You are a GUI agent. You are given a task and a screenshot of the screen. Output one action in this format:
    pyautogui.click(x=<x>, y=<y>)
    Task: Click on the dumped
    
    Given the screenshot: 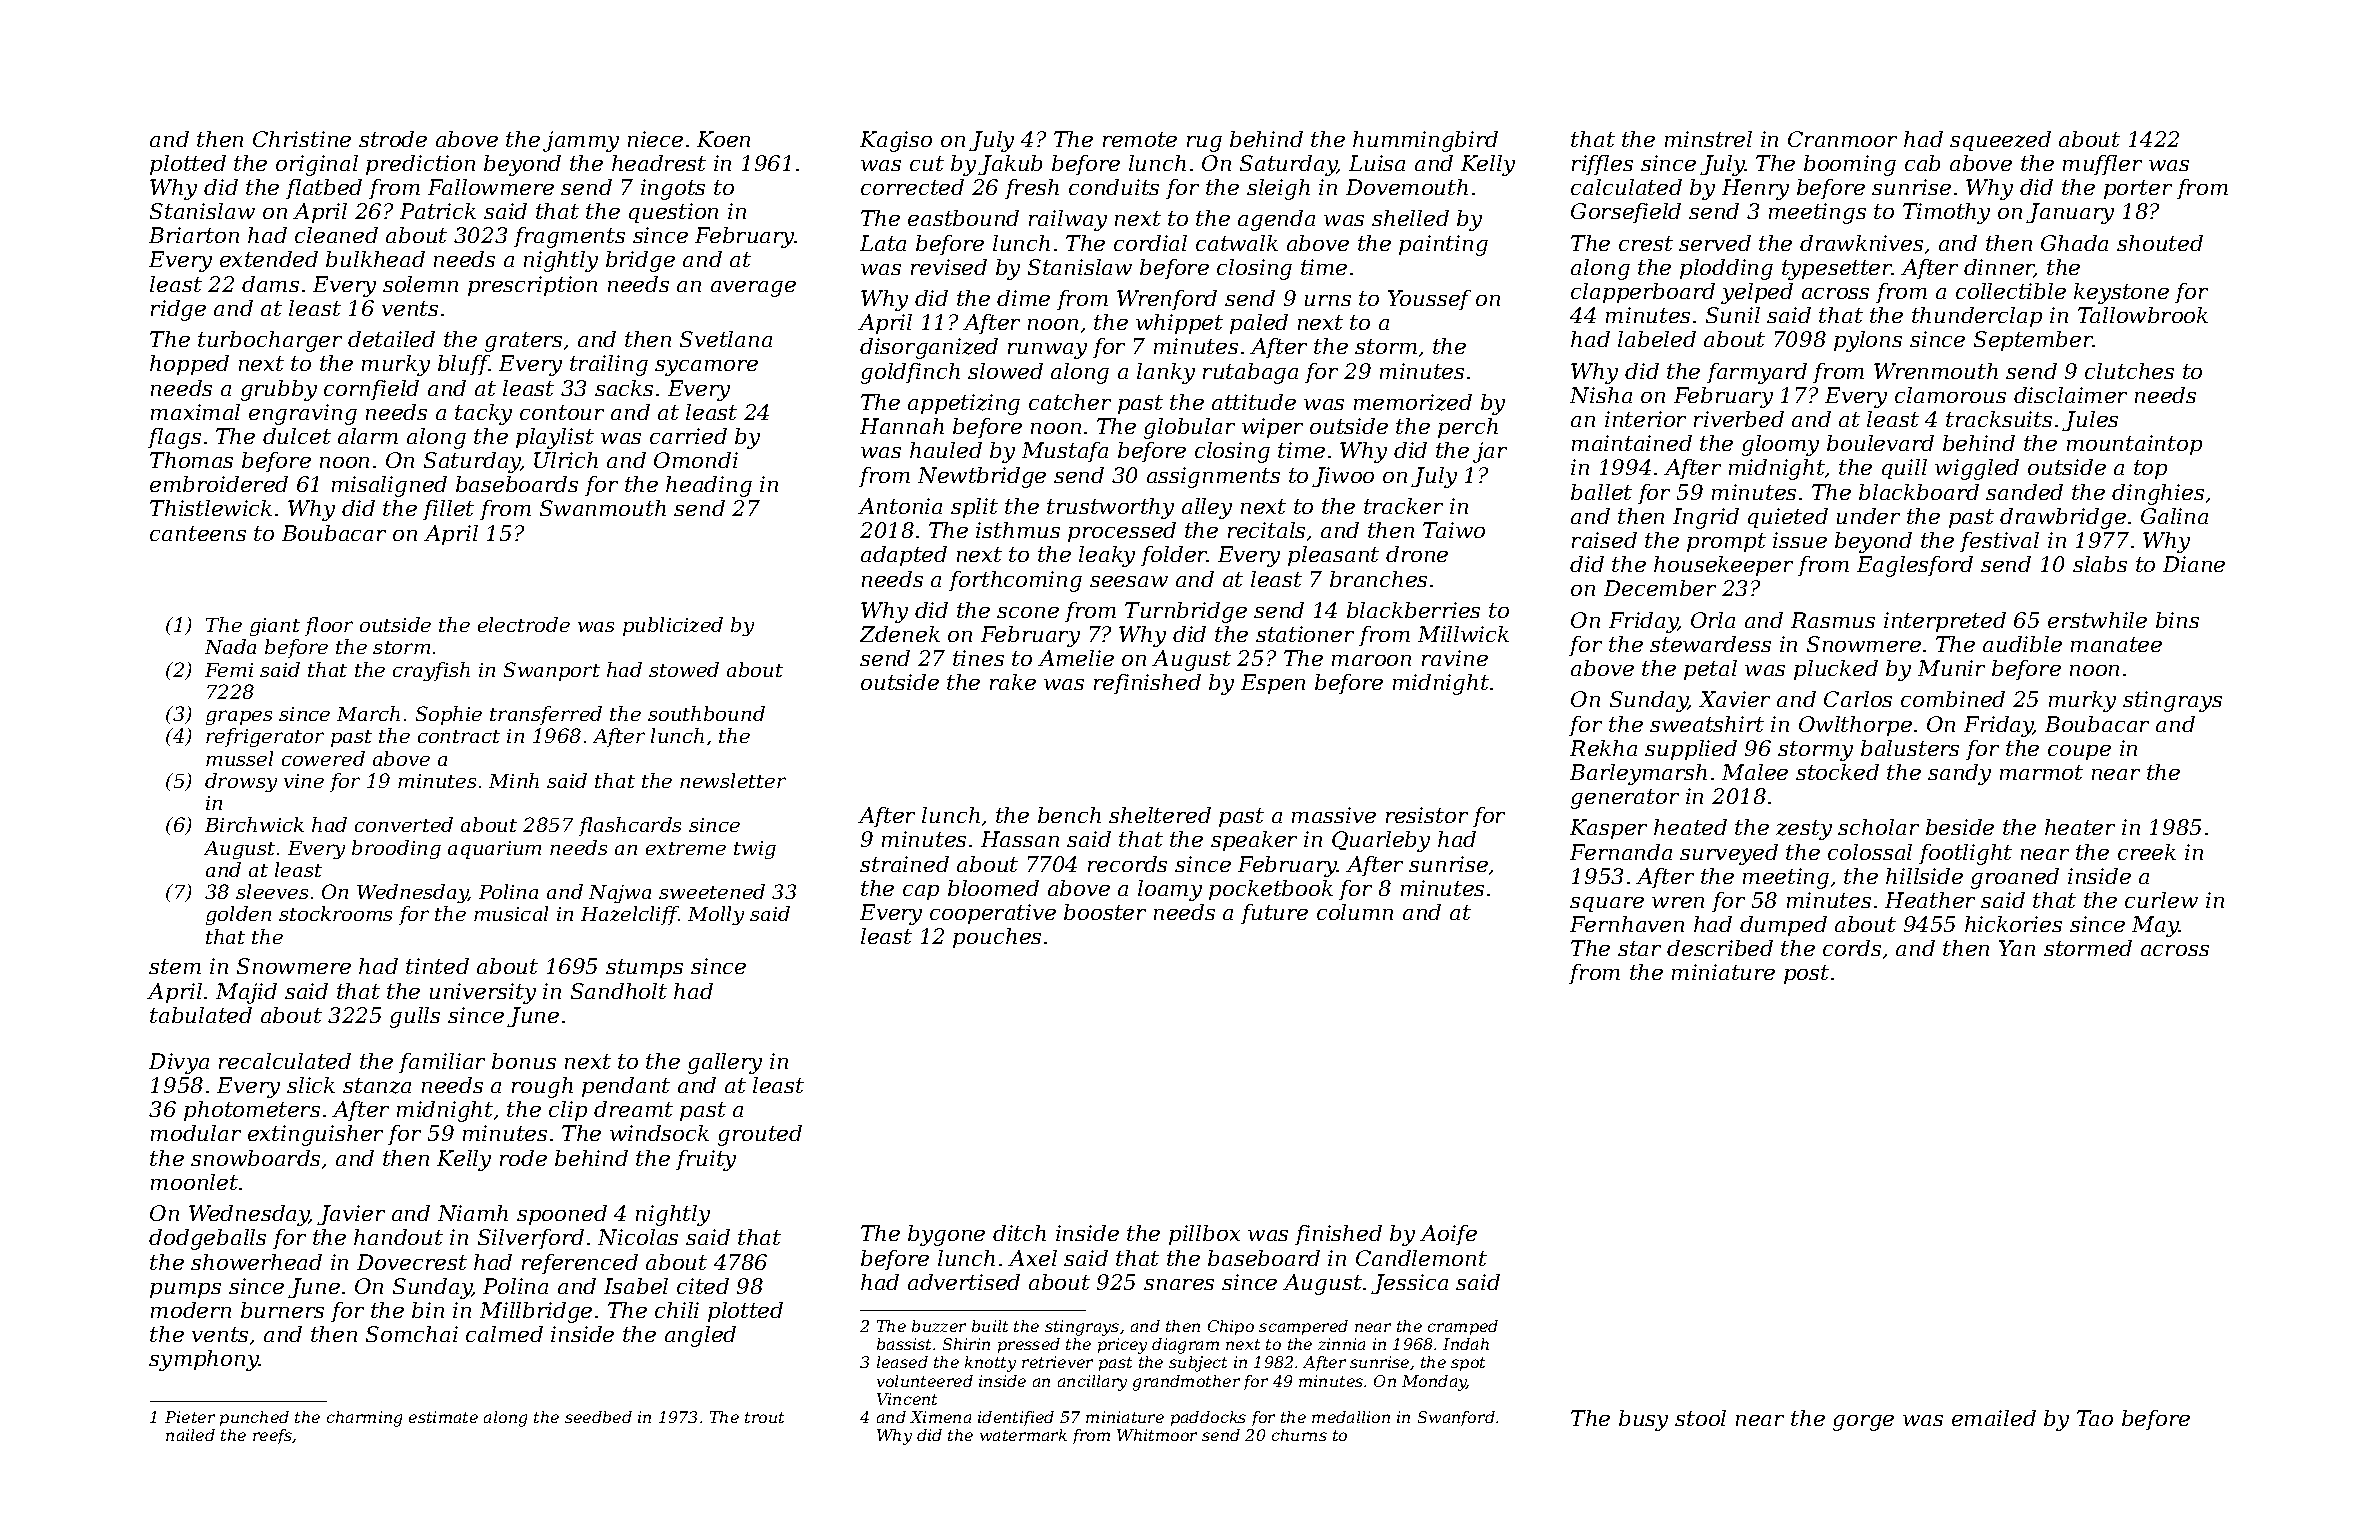 What is the action you would take?
    pyautogui.click(x=1783, y=926)
